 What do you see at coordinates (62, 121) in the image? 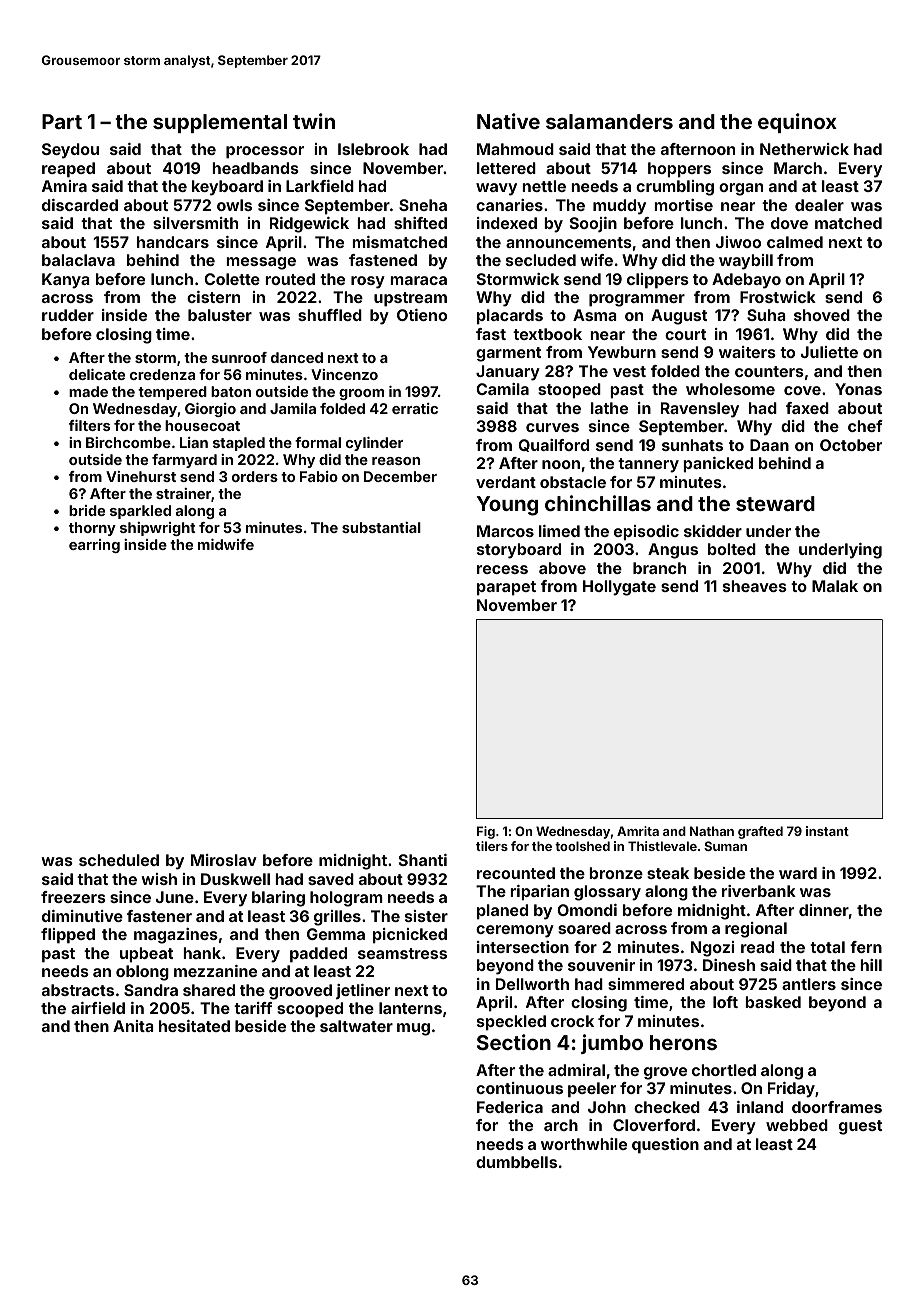
I see `Part` at bounding box center [62, 121].
